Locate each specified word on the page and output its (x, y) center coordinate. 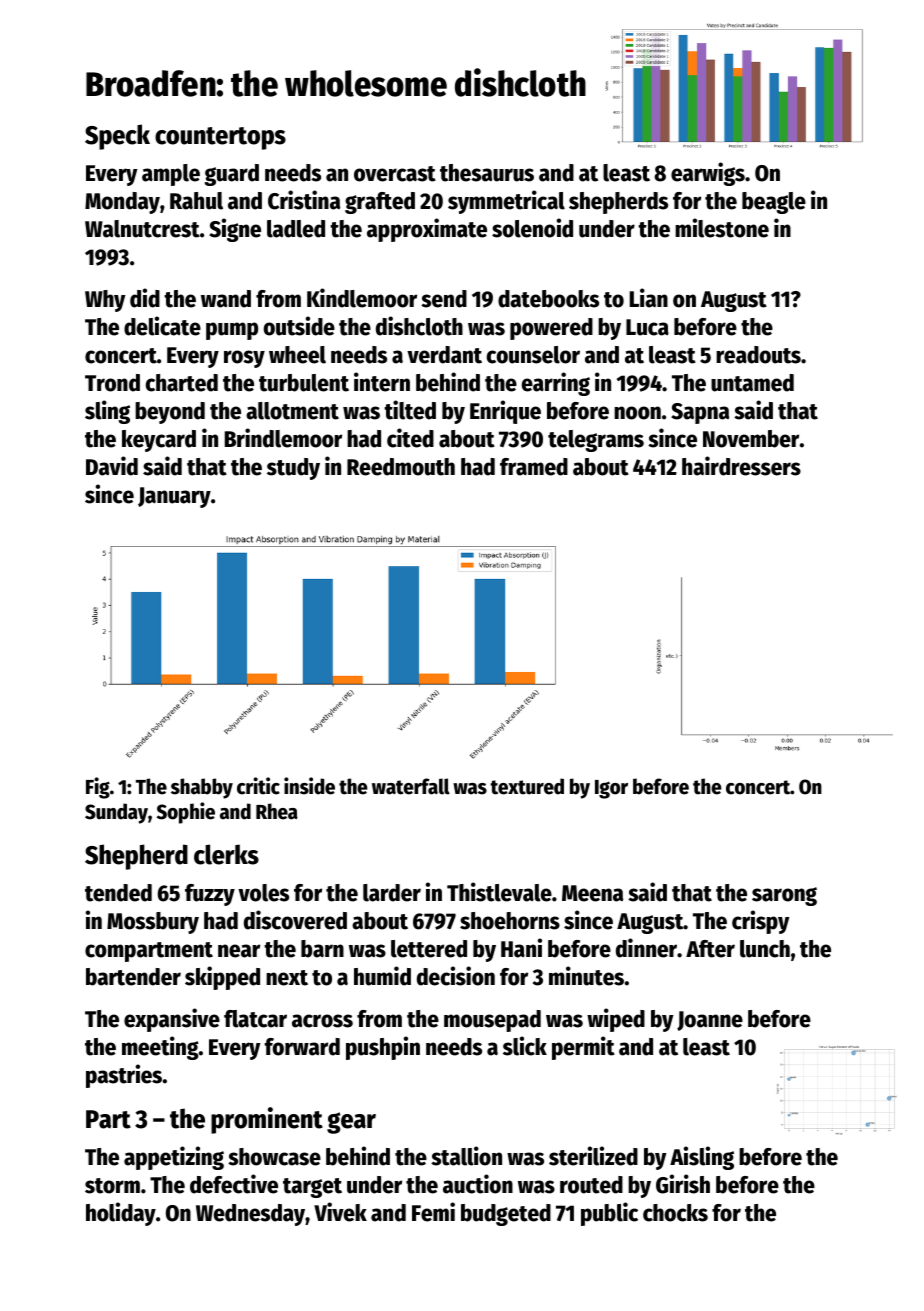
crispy (761, 922)
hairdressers (741, 466)
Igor (611, 789)
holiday (121, 1214)
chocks (675, 1213)
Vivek (340, 1212)
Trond (112, 383)
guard (231, 175)
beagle (774, 203)
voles (263, 893)
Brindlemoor (283, 438)
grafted (380, 203)
